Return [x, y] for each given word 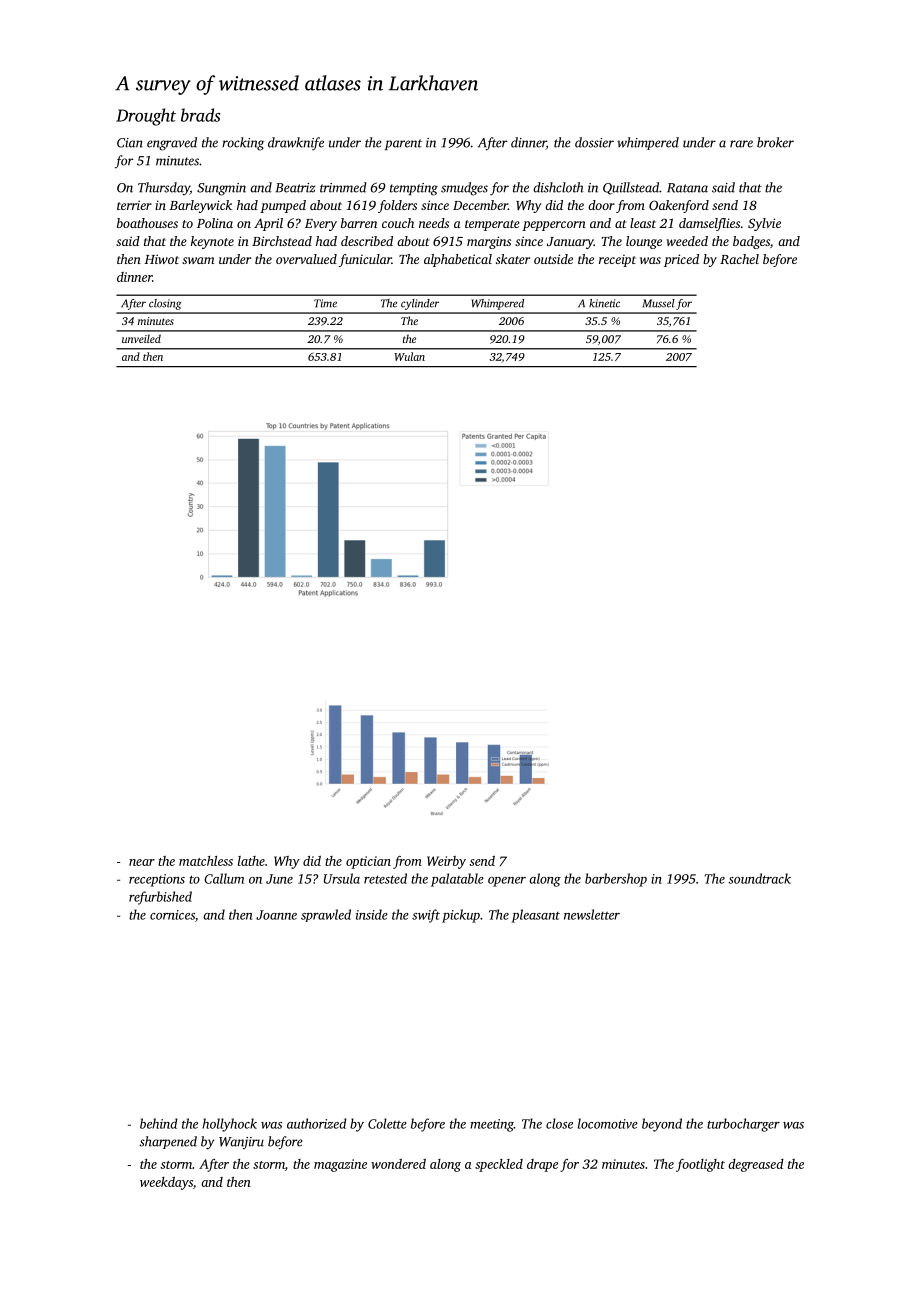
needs [434, 223]
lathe [251, 861]
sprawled [326, 915]
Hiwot [161, 259]
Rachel [739, 259]
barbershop [616, 880]
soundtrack [759, 878]
